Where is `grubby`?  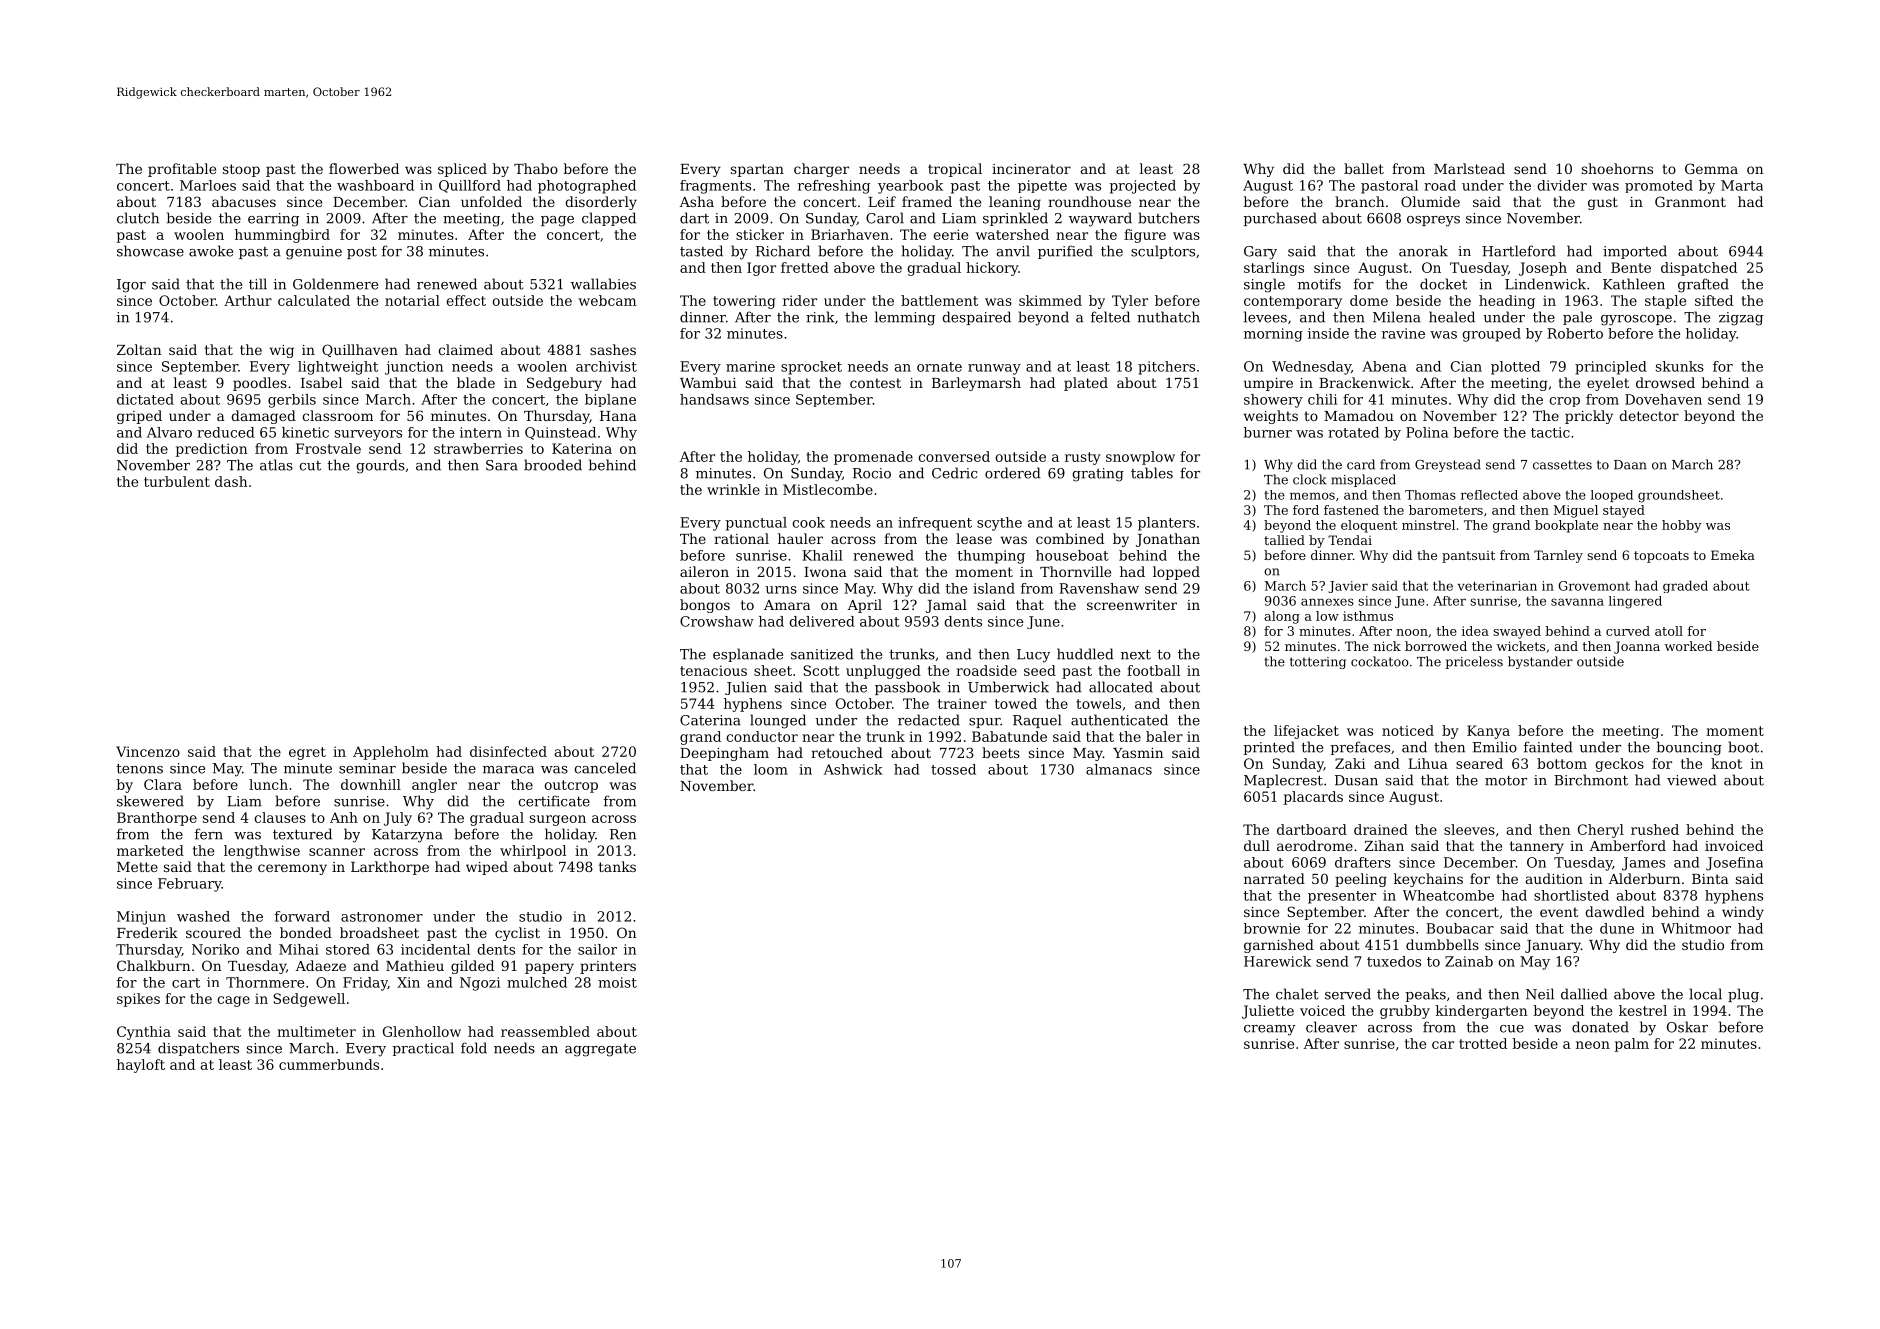
grubby is located at coordinates (1405, 1012).
